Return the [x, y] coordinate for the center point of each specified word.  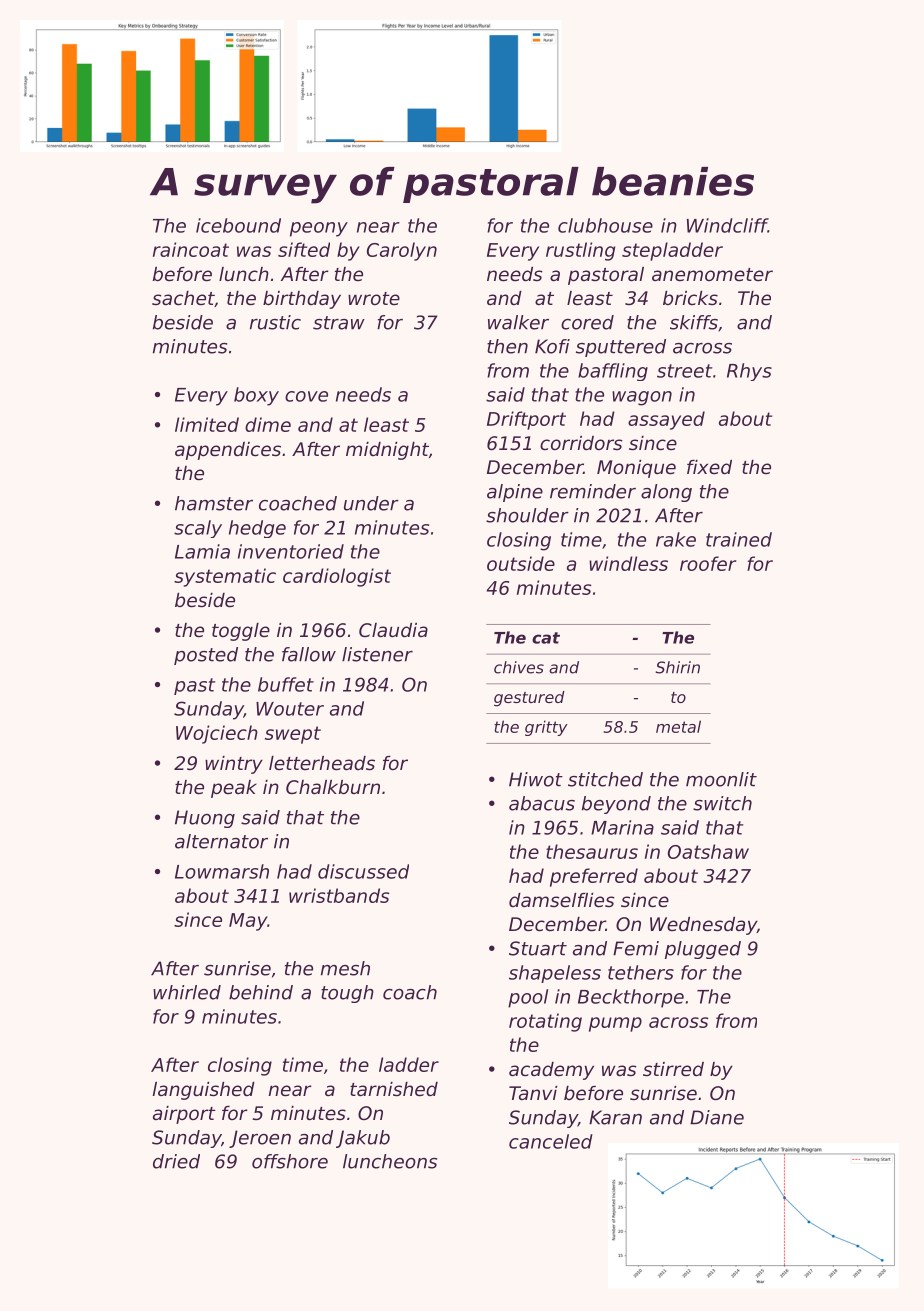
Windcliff [727, 225]
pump [615, 1024]
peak [234, 789]
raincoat [191, 249]
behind [261, 992]
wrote [374, 298]
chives [519, 667]
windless [628, 563]
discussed [363, 871]
